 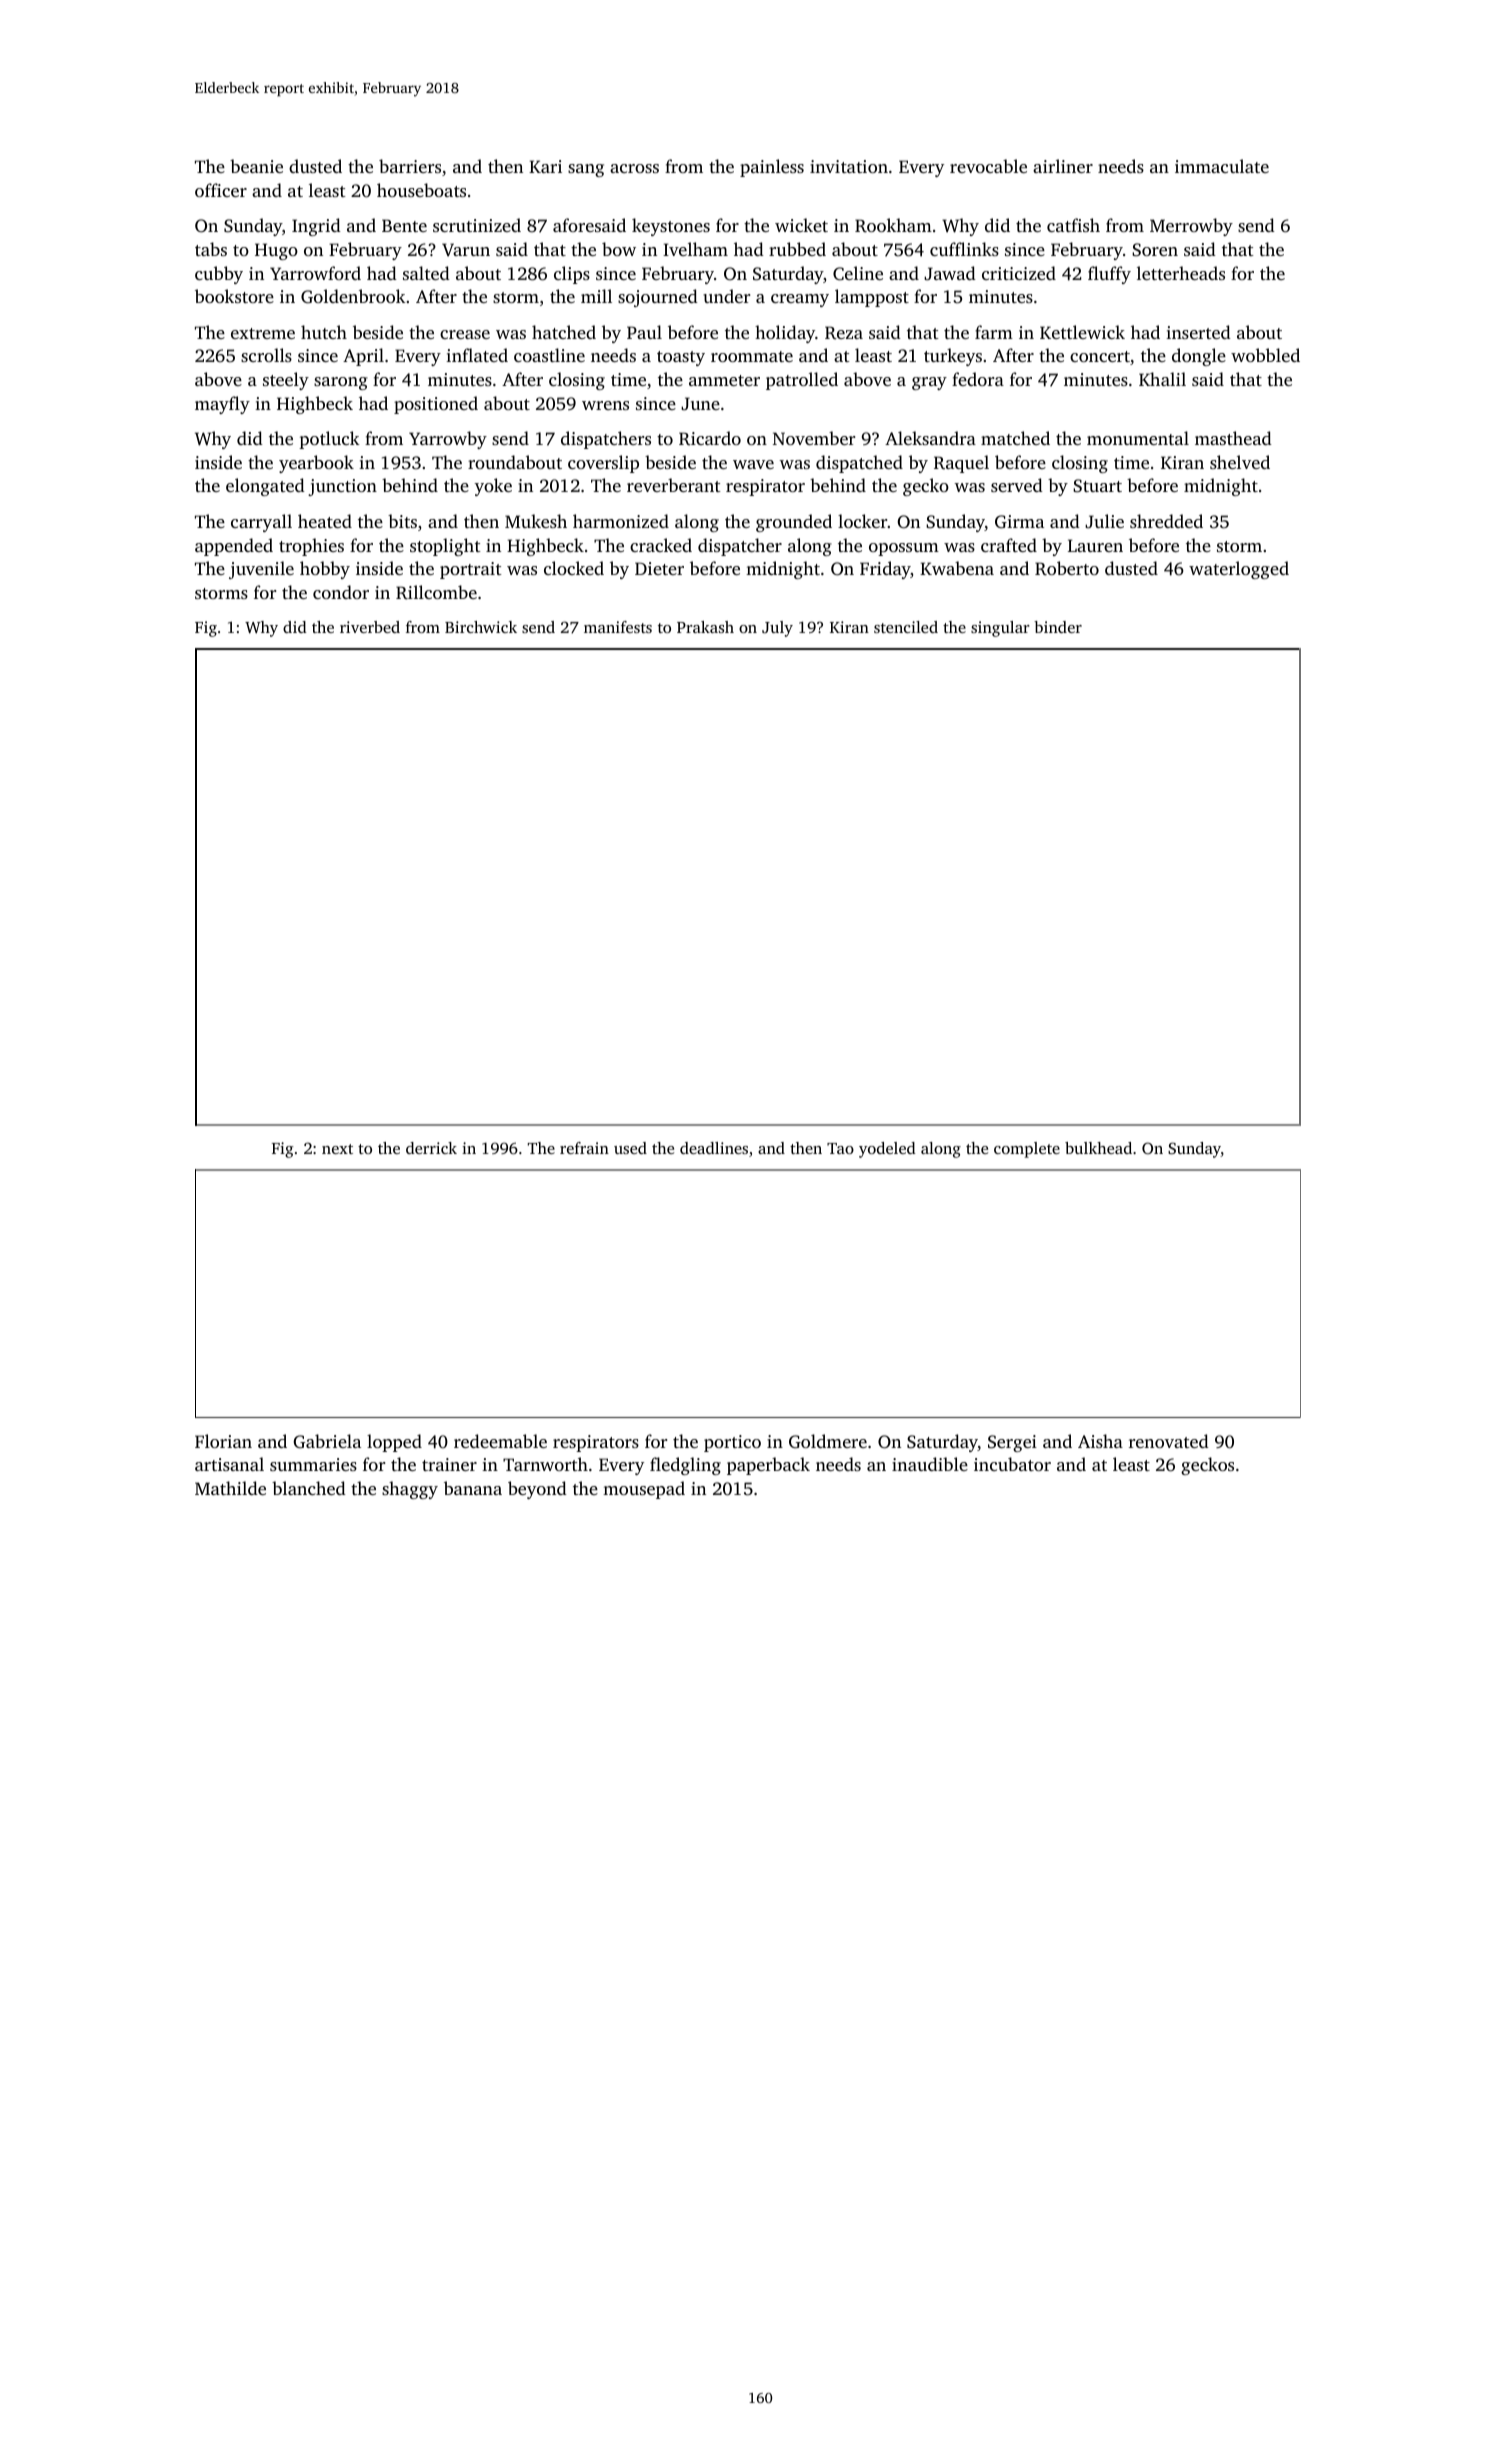 What do you see at coordinates (1027, 1150) in the image?
I see `complete` at bounding box center [1027, 1150].
